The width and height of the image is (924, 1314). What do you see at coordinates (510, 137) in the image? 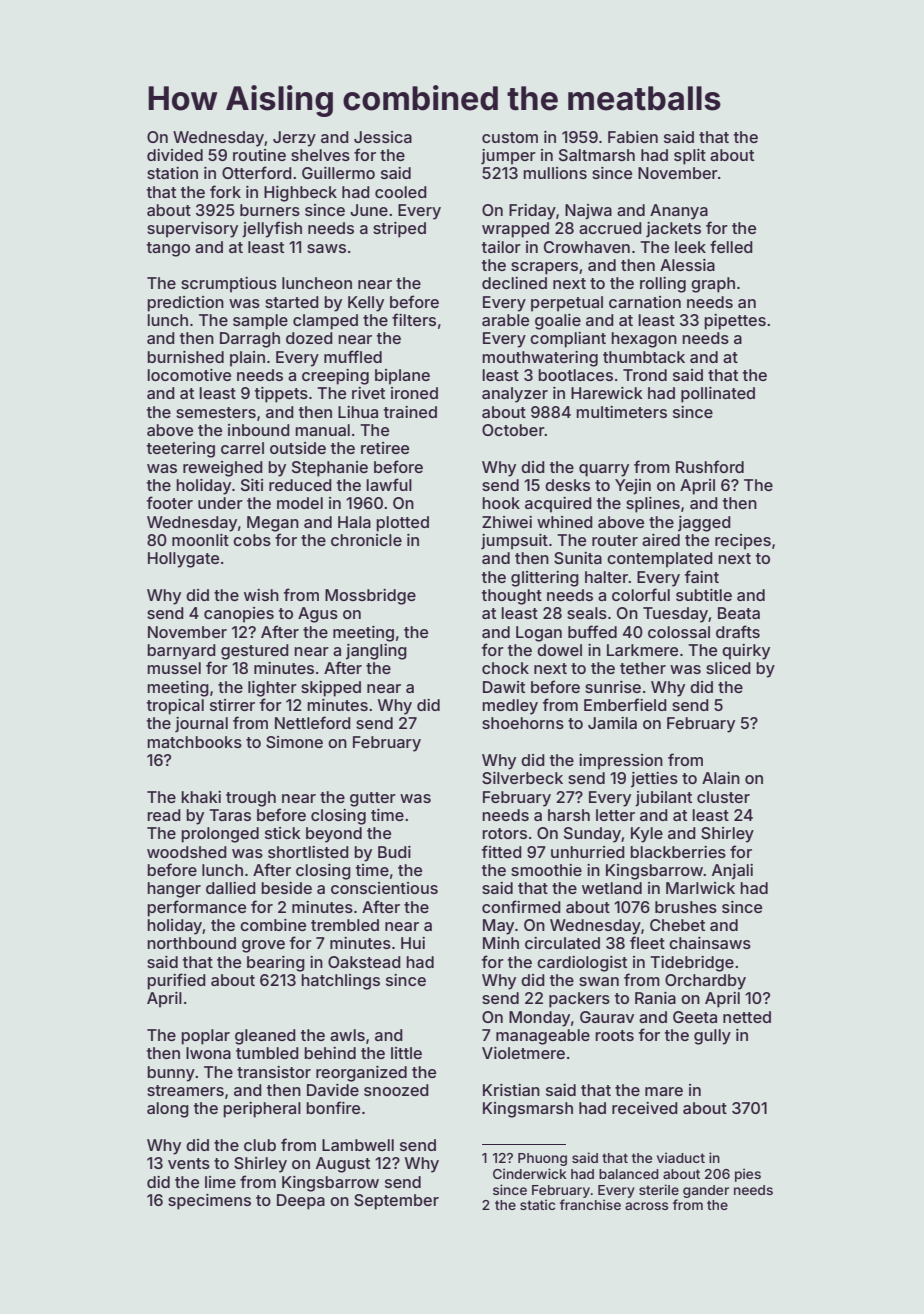
I see `custom` at bounding box center [510, 137].
